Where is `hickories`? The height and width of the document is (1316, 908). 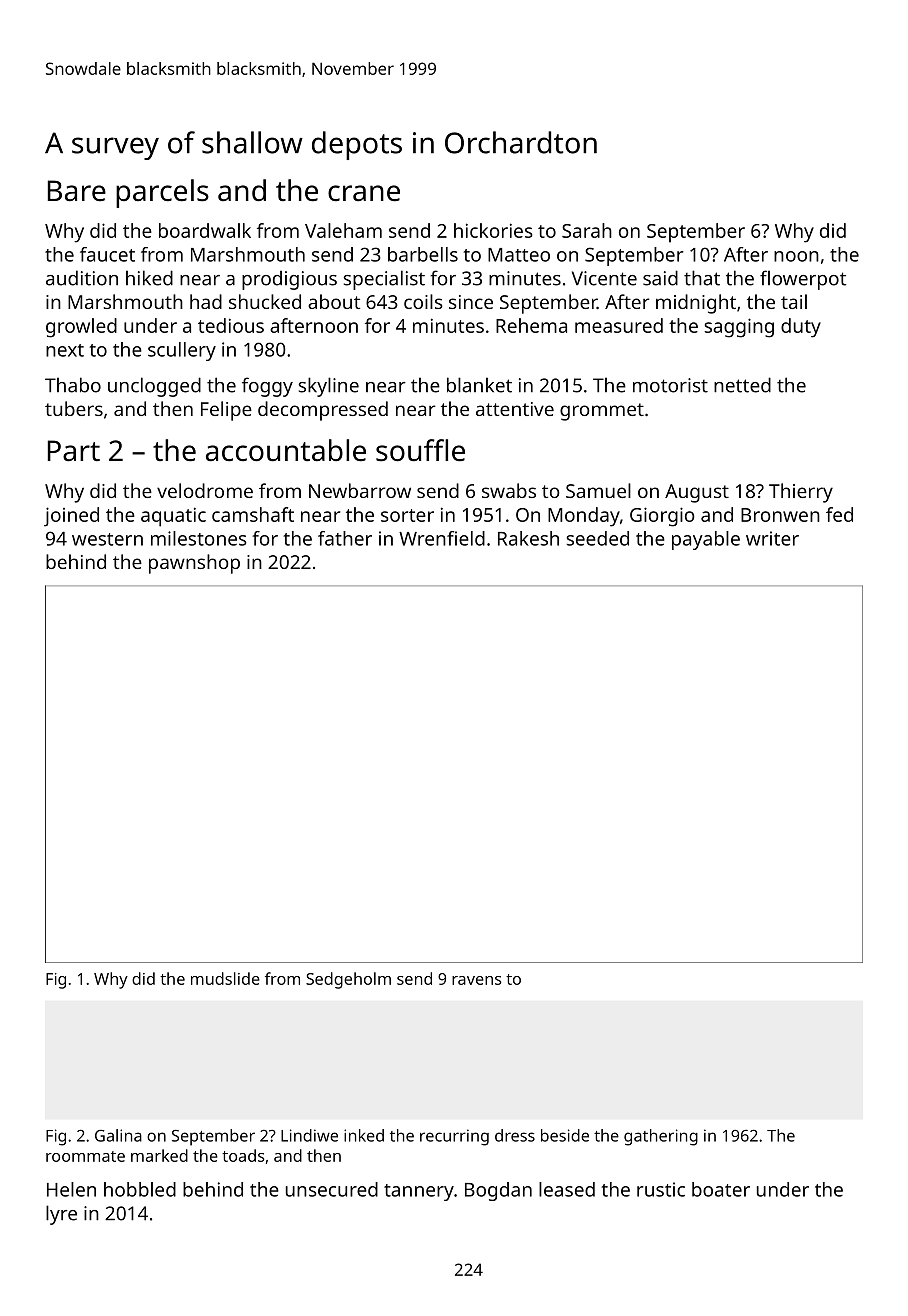
hickories is located at coordinates (493, 230).
